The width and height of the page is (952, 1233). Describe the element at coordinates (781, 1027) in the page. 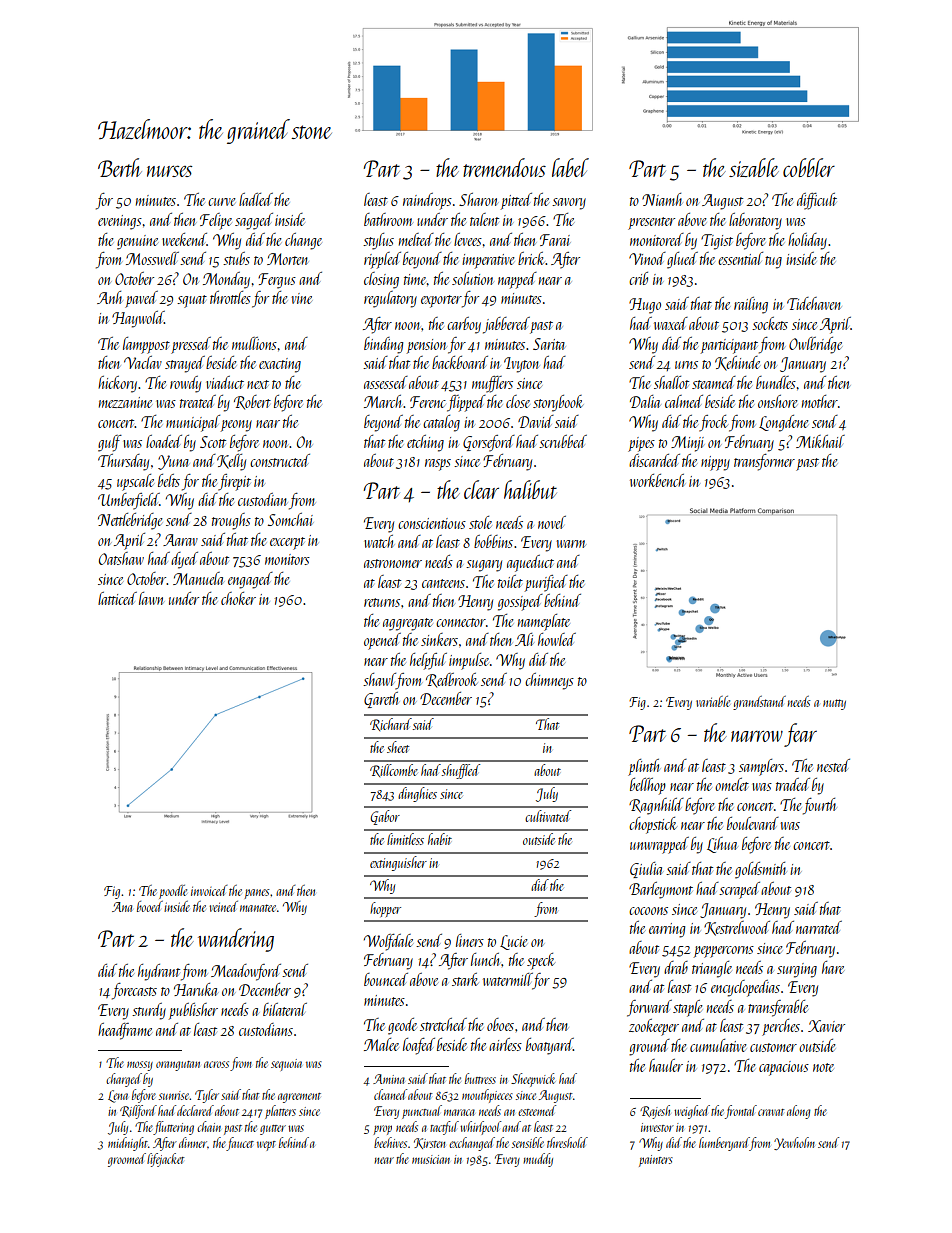

I see `perches` at that location.
